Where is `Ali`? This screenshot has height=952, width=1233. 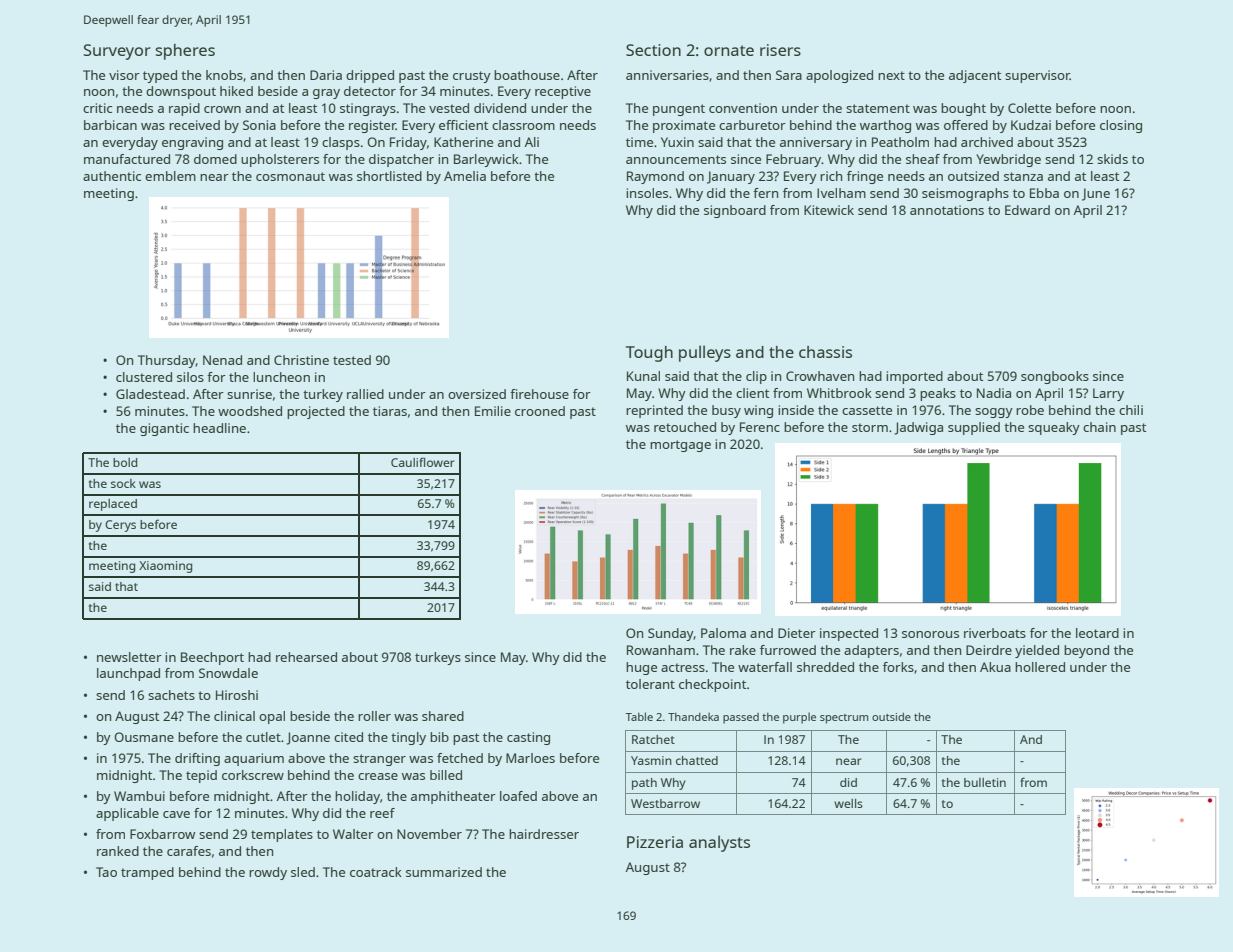
Ali is located at coordinates (532, 142).
